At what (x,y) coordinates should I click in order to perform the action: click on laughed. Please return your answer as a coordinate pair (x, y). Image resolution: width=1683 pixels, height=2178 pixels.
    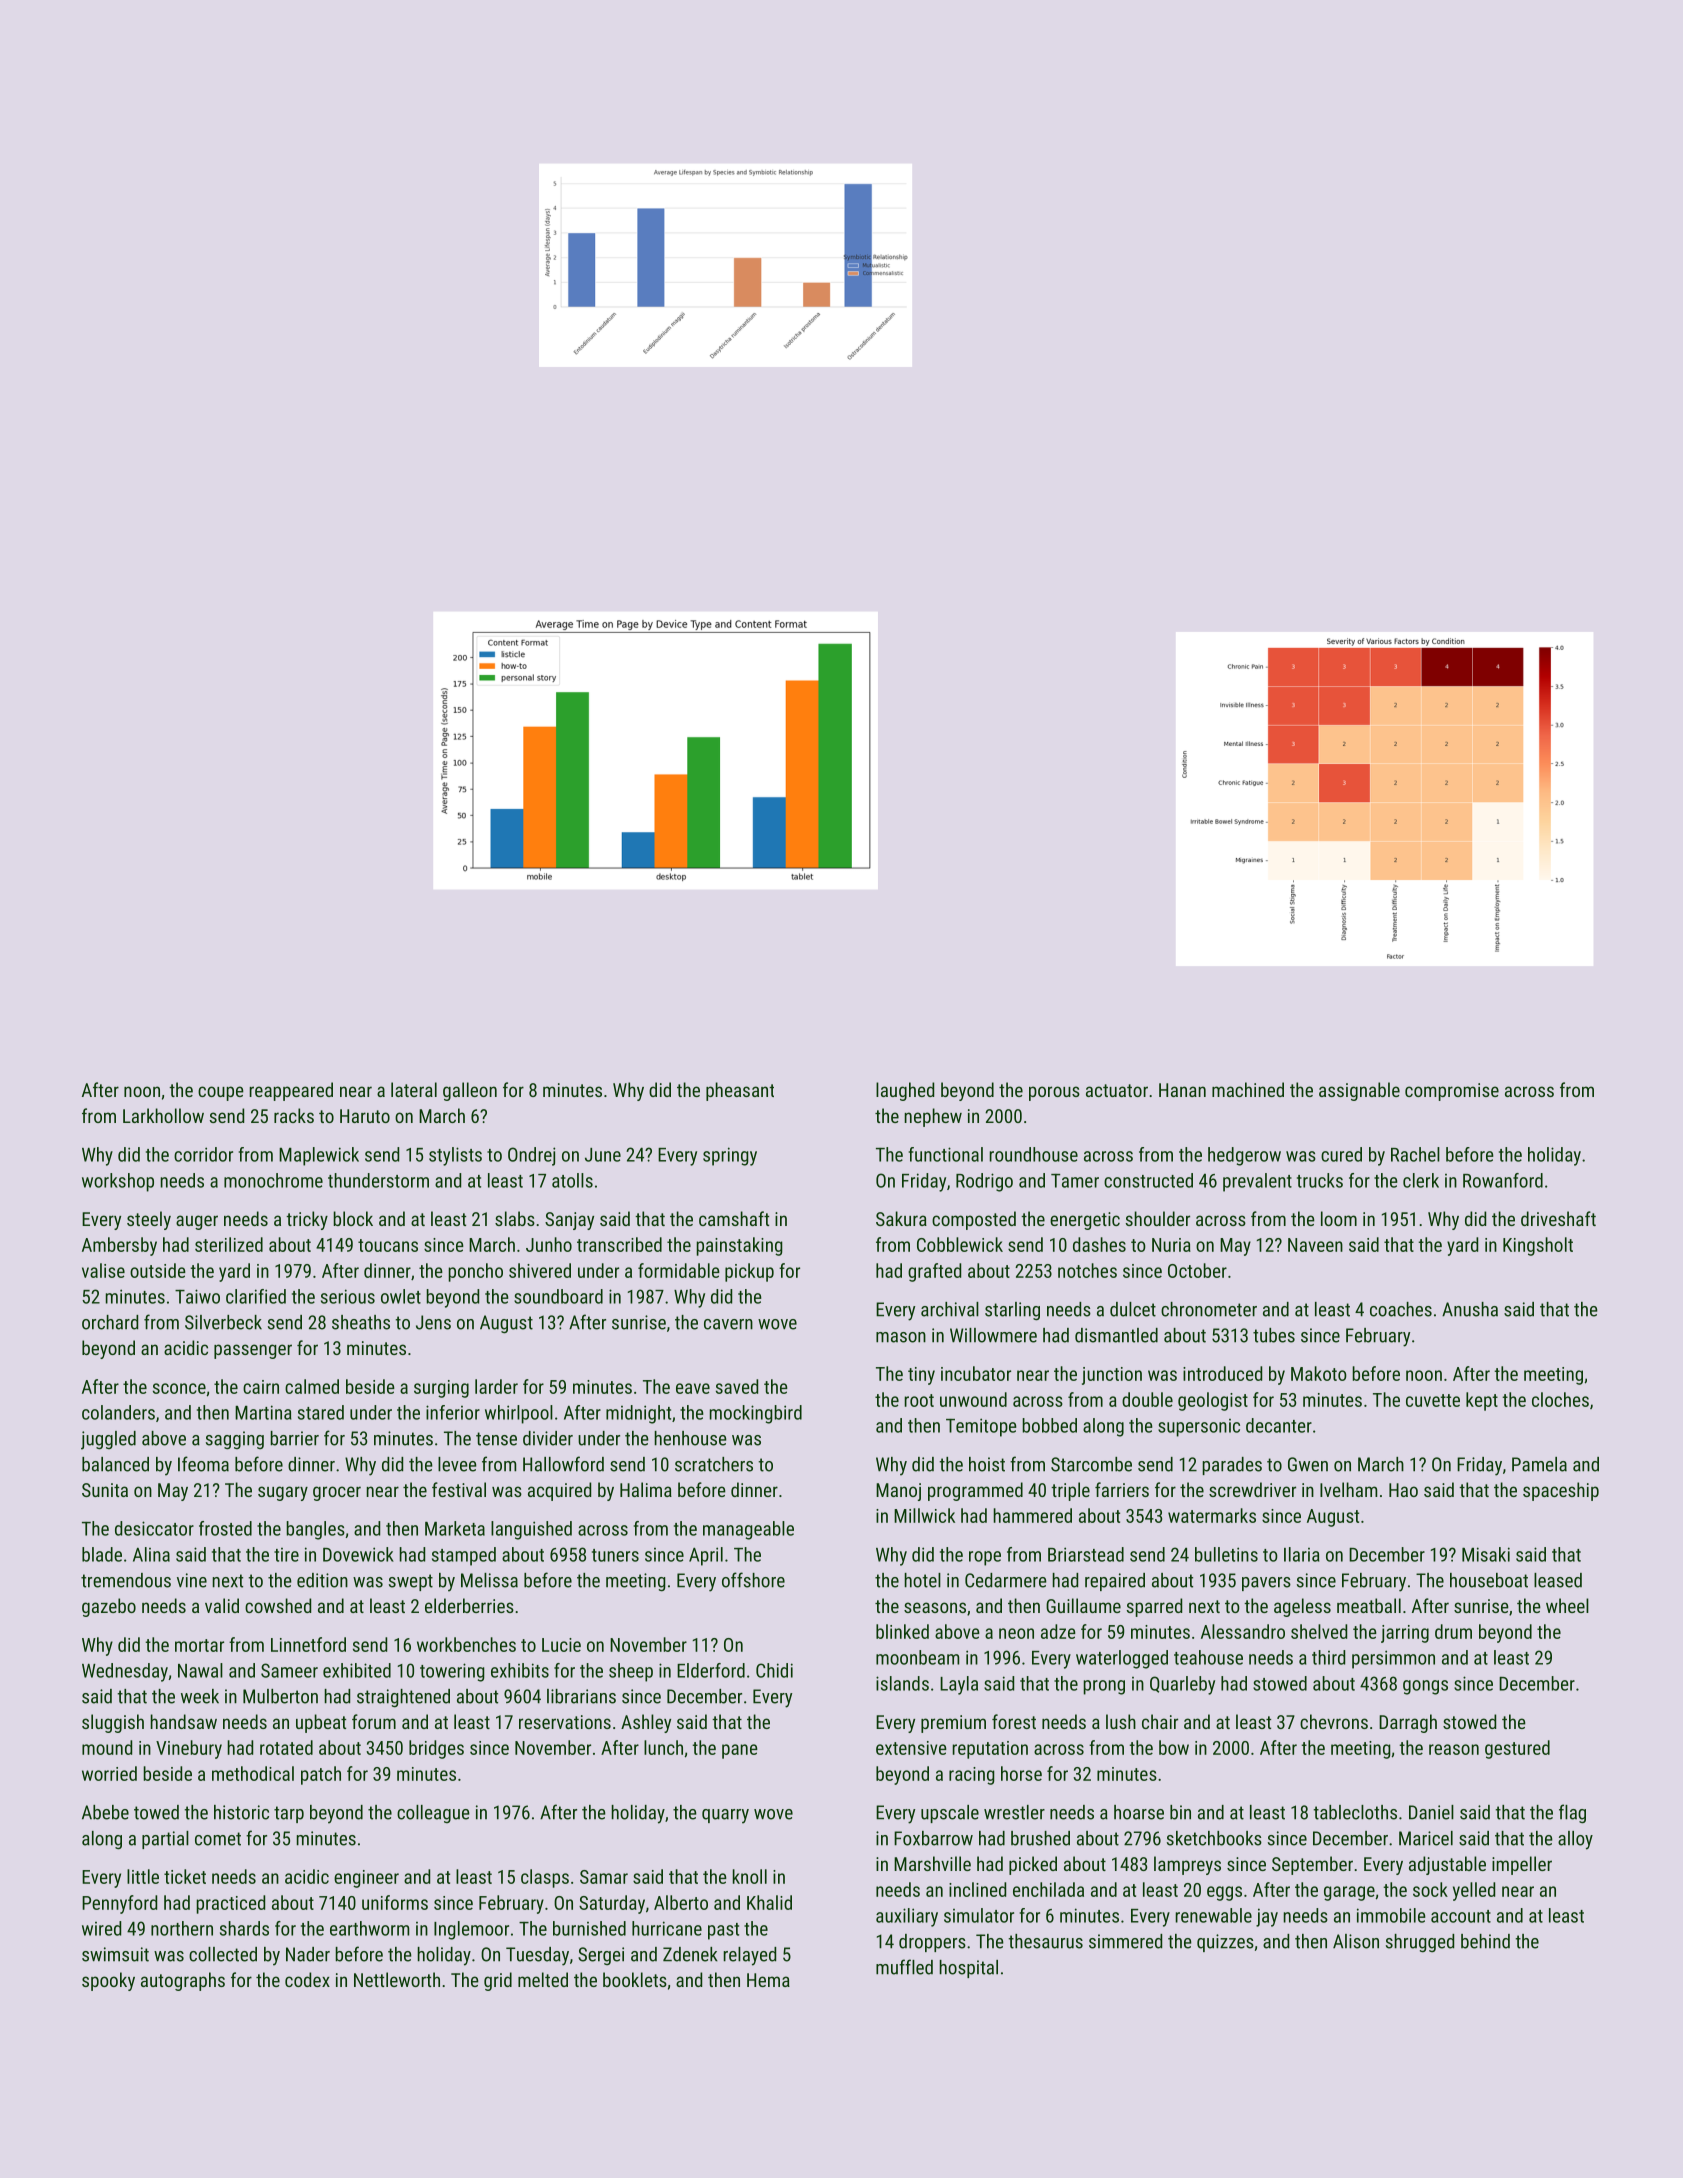
    Looking at the image, I should click on (905, 1091).
